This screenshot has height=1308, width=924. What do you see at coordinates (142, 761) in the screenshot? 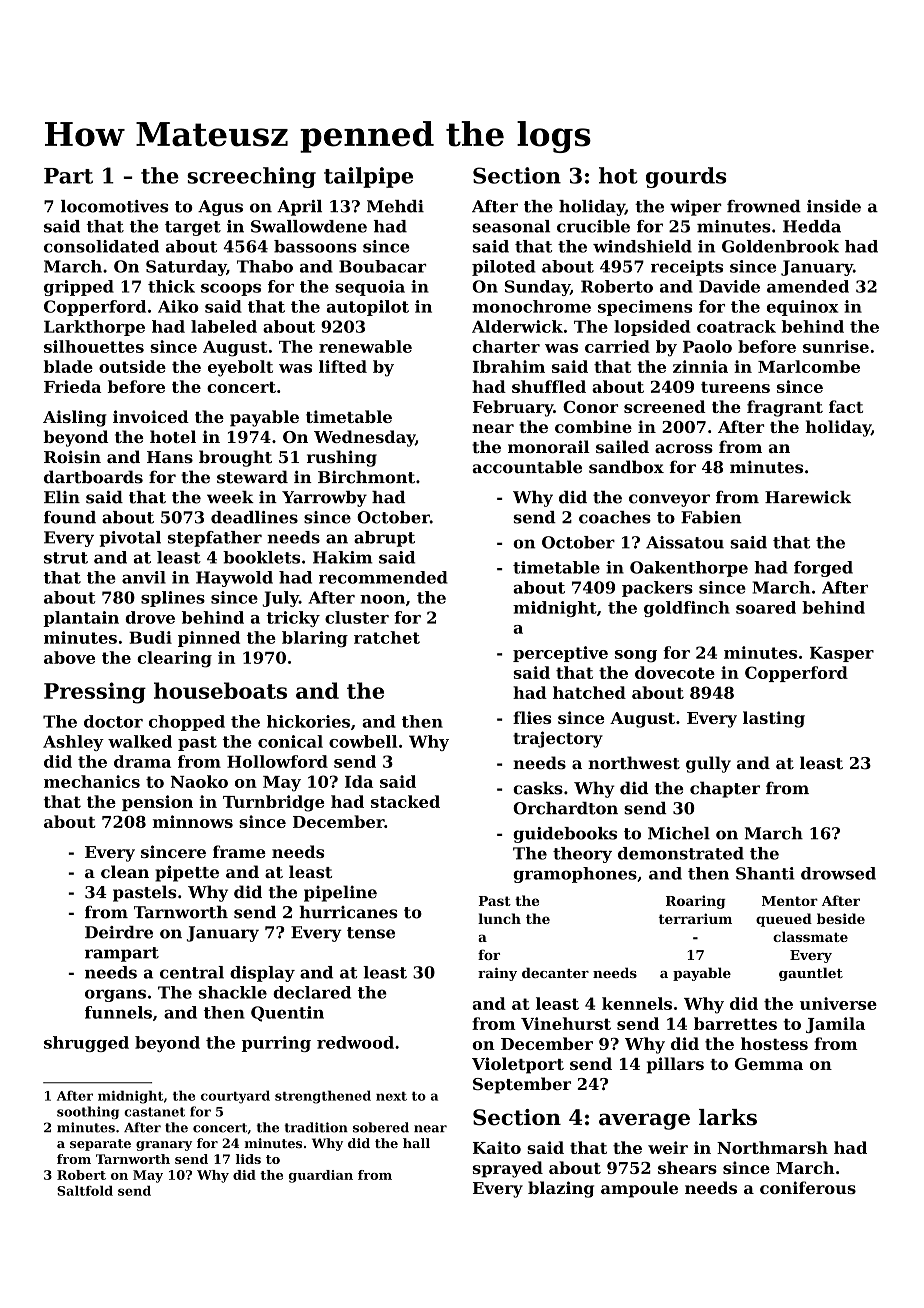
I see `drama` at bounding box center [142, 761].
